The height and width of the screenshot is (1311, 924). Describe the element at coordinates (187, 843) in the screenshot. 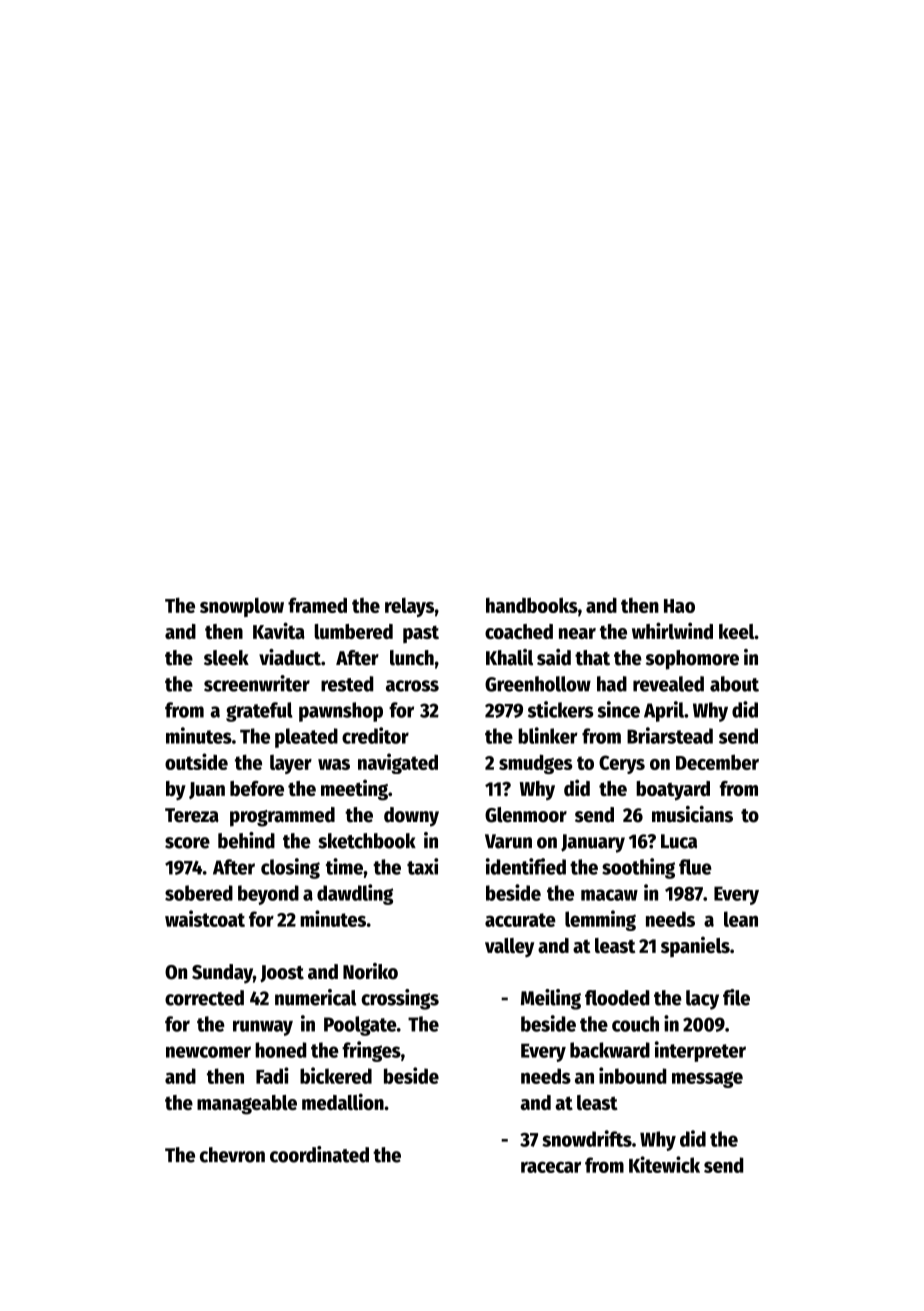

I see `score` at that location.
